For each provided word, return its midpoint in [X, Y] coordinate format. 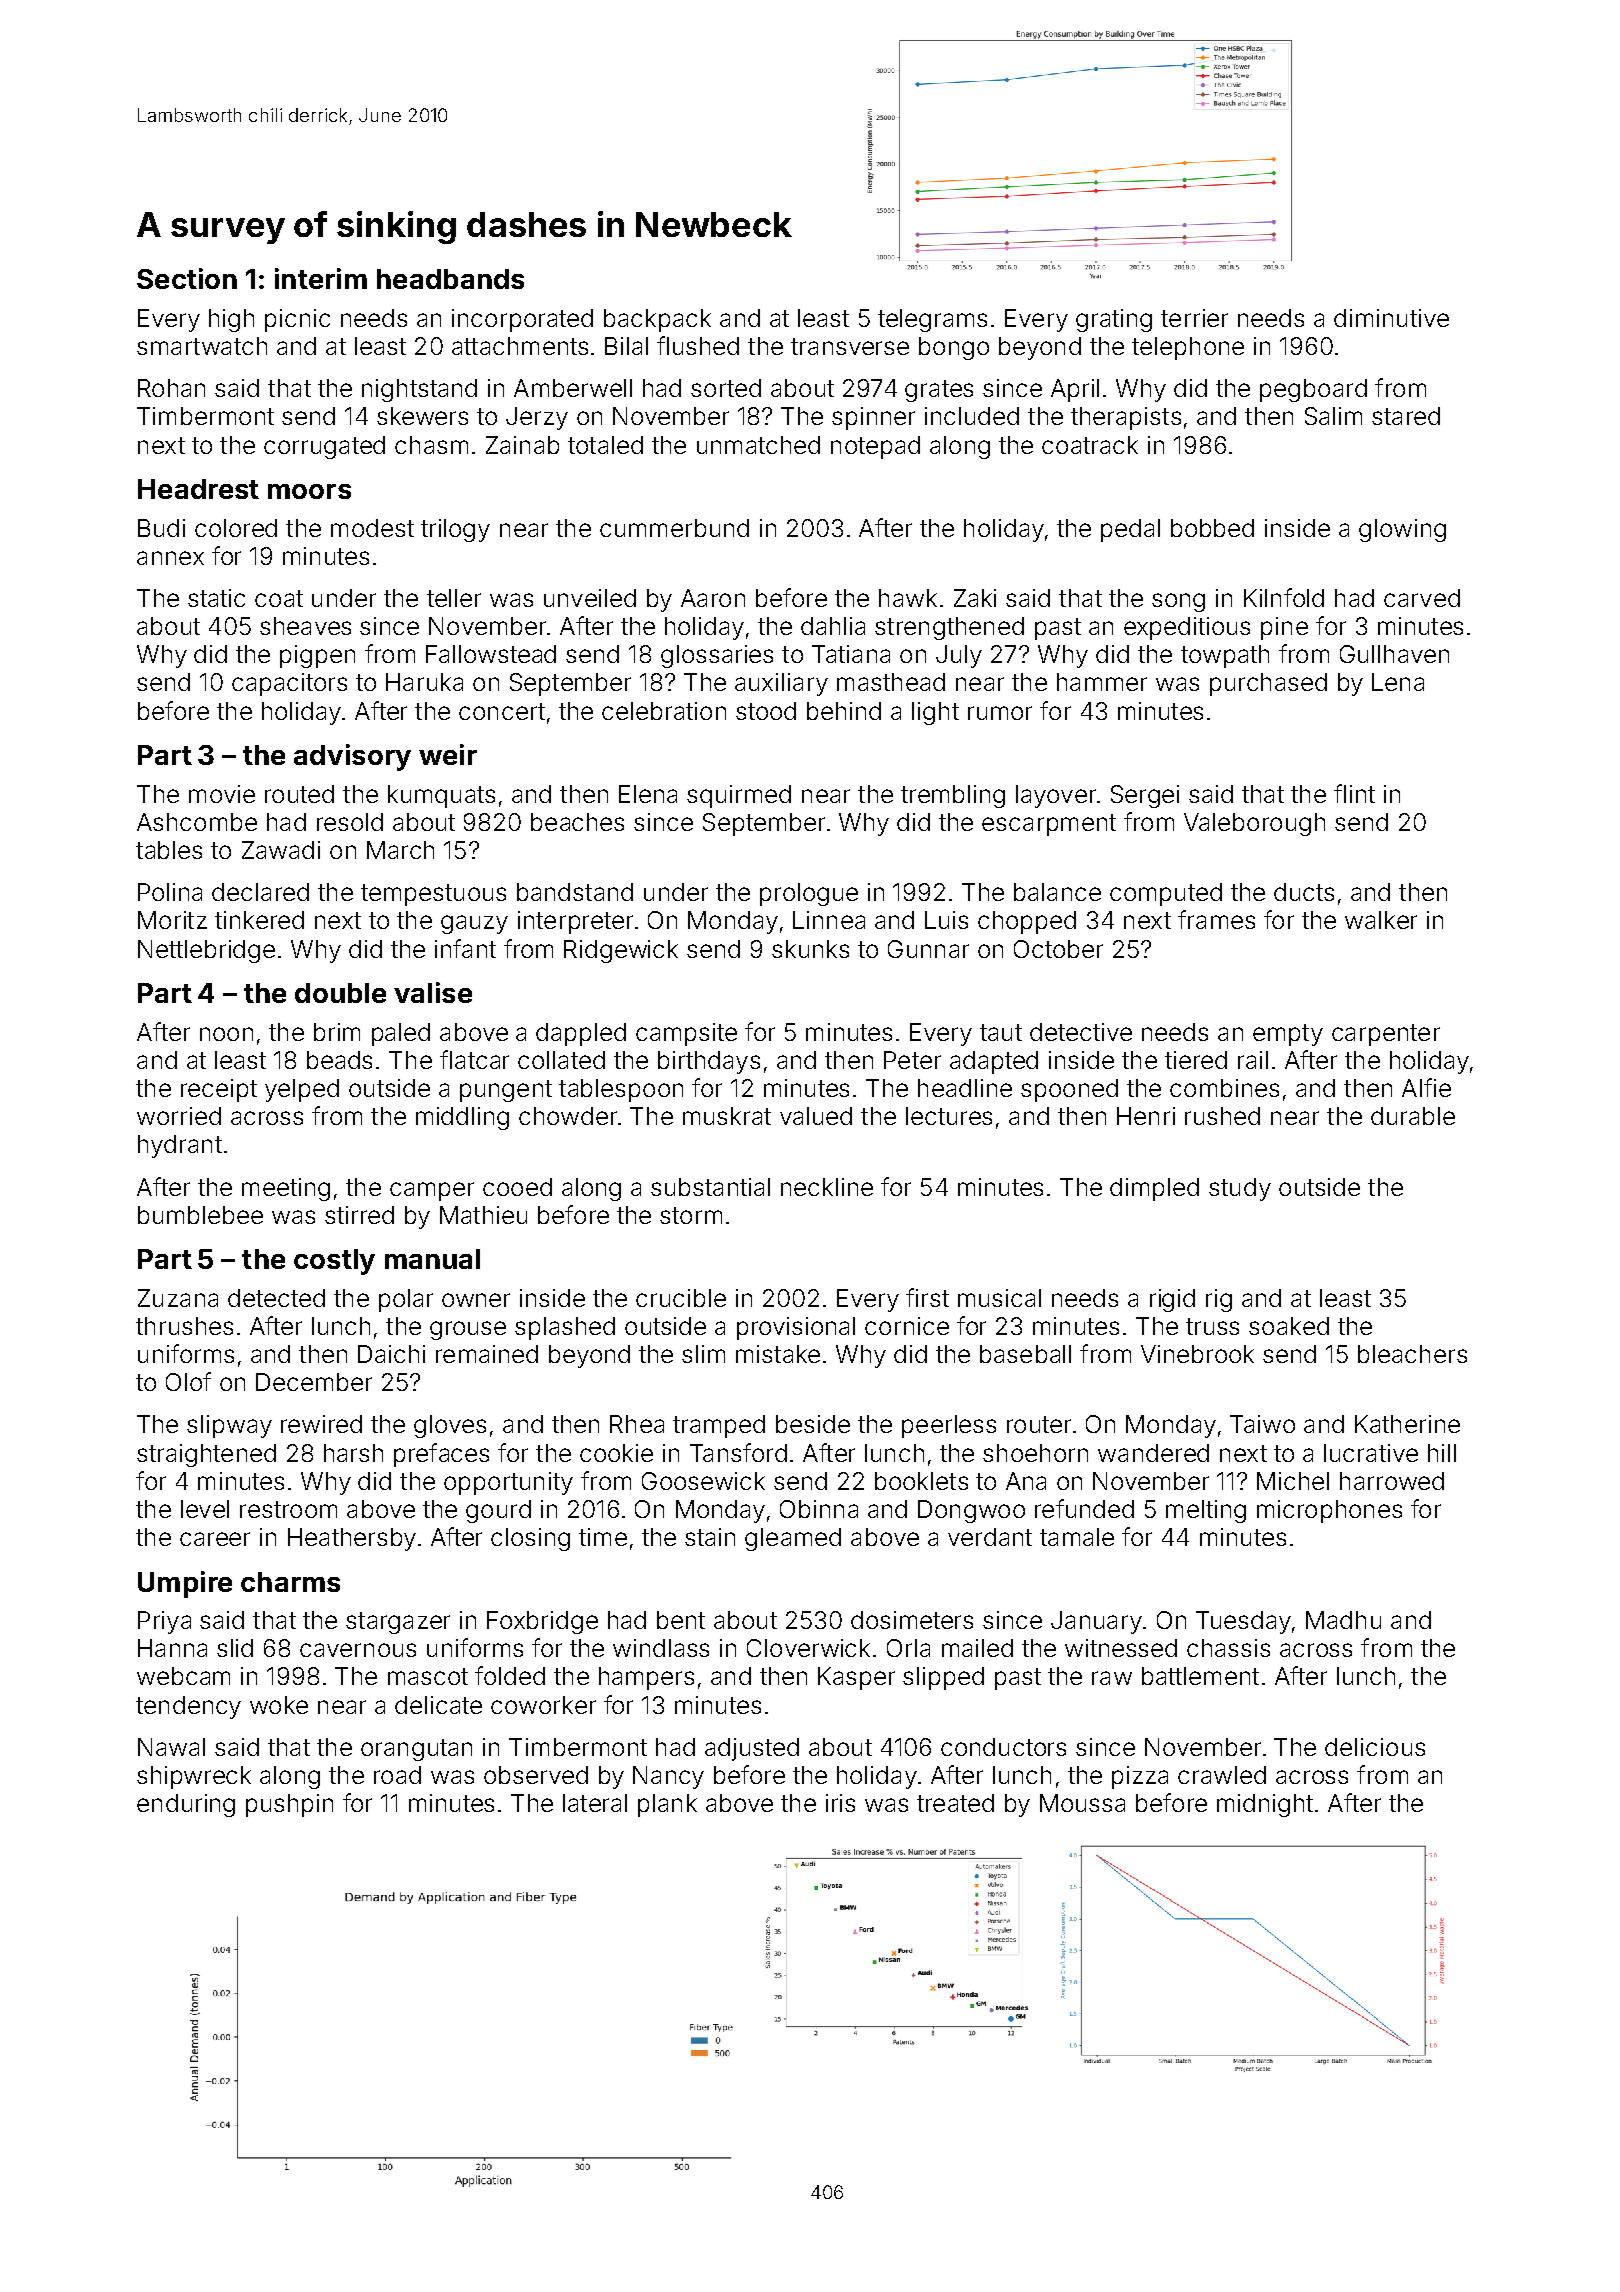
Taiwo [1262, 1424]
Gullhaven [1394, 654]
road [397, 1775]
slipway [229, 1426]
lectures [949, 1116]
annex [170, 558]
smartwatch [202, 346]
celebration [664, 711]
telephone [1188, 348]
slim [703, 1354]
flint [1354, 793]
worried [179, 1116]
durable [1413, 1116]
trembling [953, 796]
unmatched [758, 445]
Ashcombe [197, 822]
